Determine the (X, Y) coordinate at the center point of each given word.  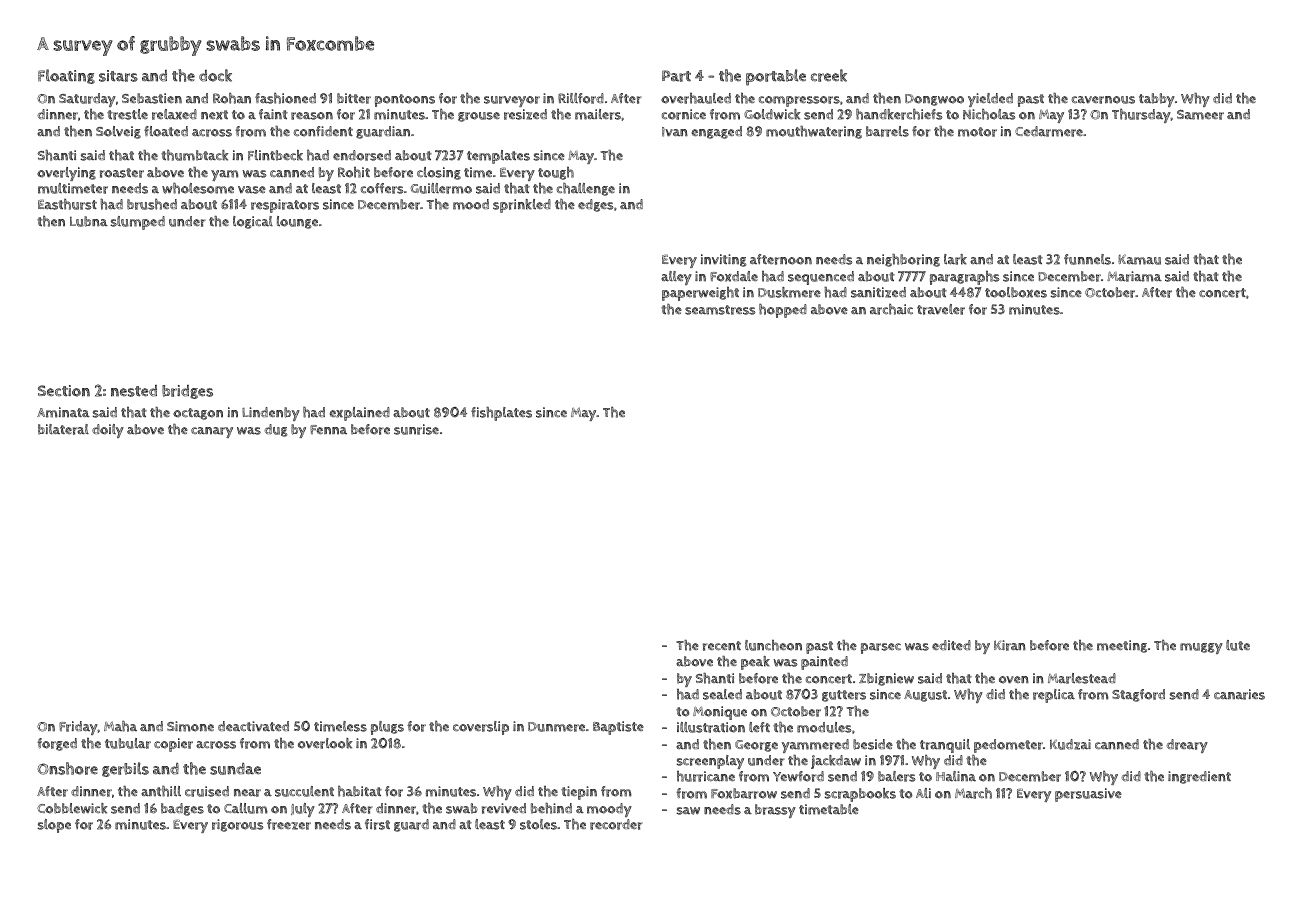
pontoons (405, 100)
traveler (941, 309)
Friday (78, 728)
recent (722, 646)
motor (977, 132)
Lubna (89, 221)
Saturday (87, 100)
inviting (724, 260)
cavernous (1103, 100)
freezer (289, 824)
